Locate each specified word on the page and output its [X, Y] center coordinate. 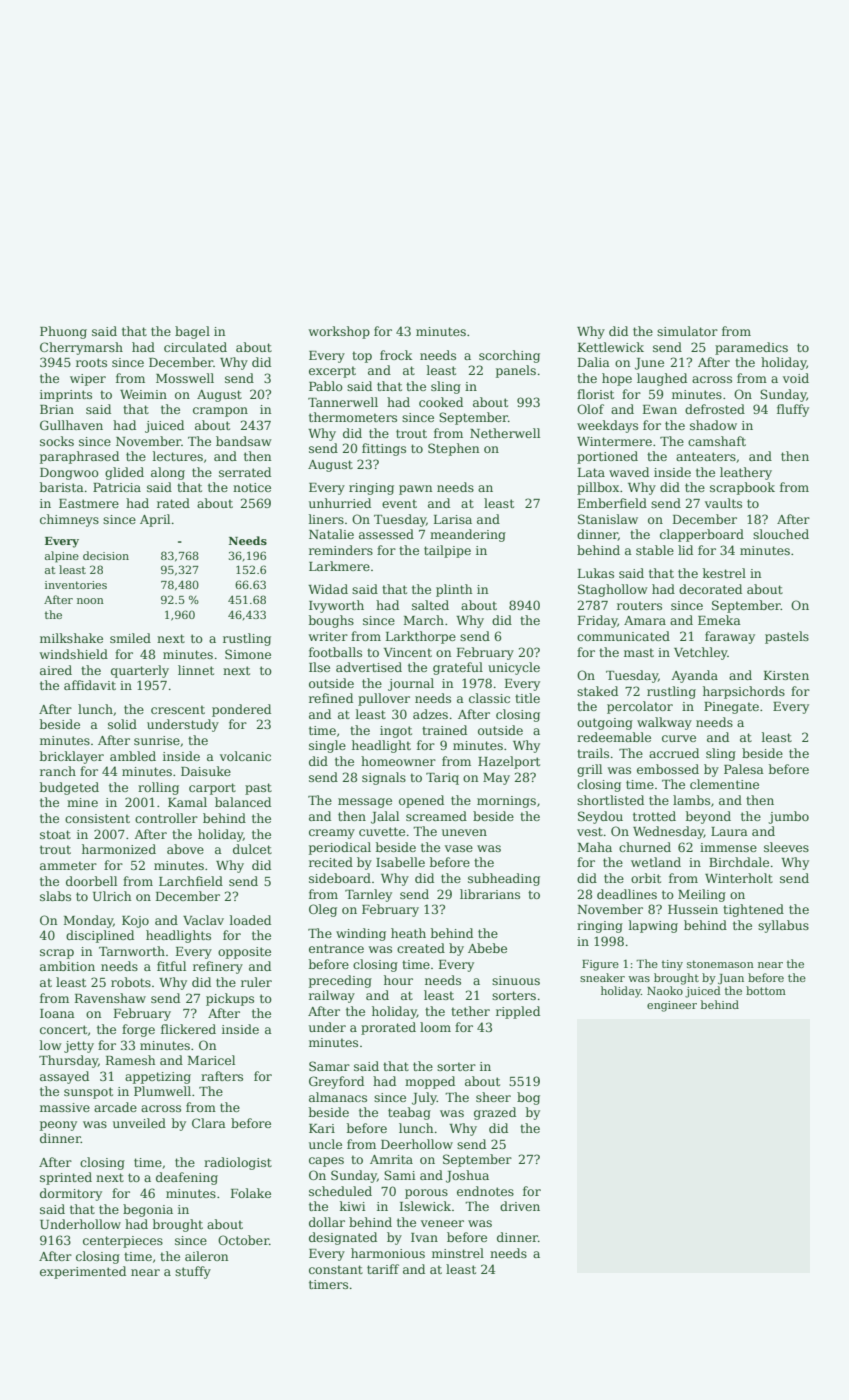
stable [655, 550]
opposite [244, 953]
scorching [509, 356]
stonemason [720, 964]
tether [470, 1011]
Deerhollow [417, 1144]
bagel [192, 332]
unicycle [514, 668]
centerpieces [123, 1242]
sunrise [157, 740]
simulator [687, 331]
